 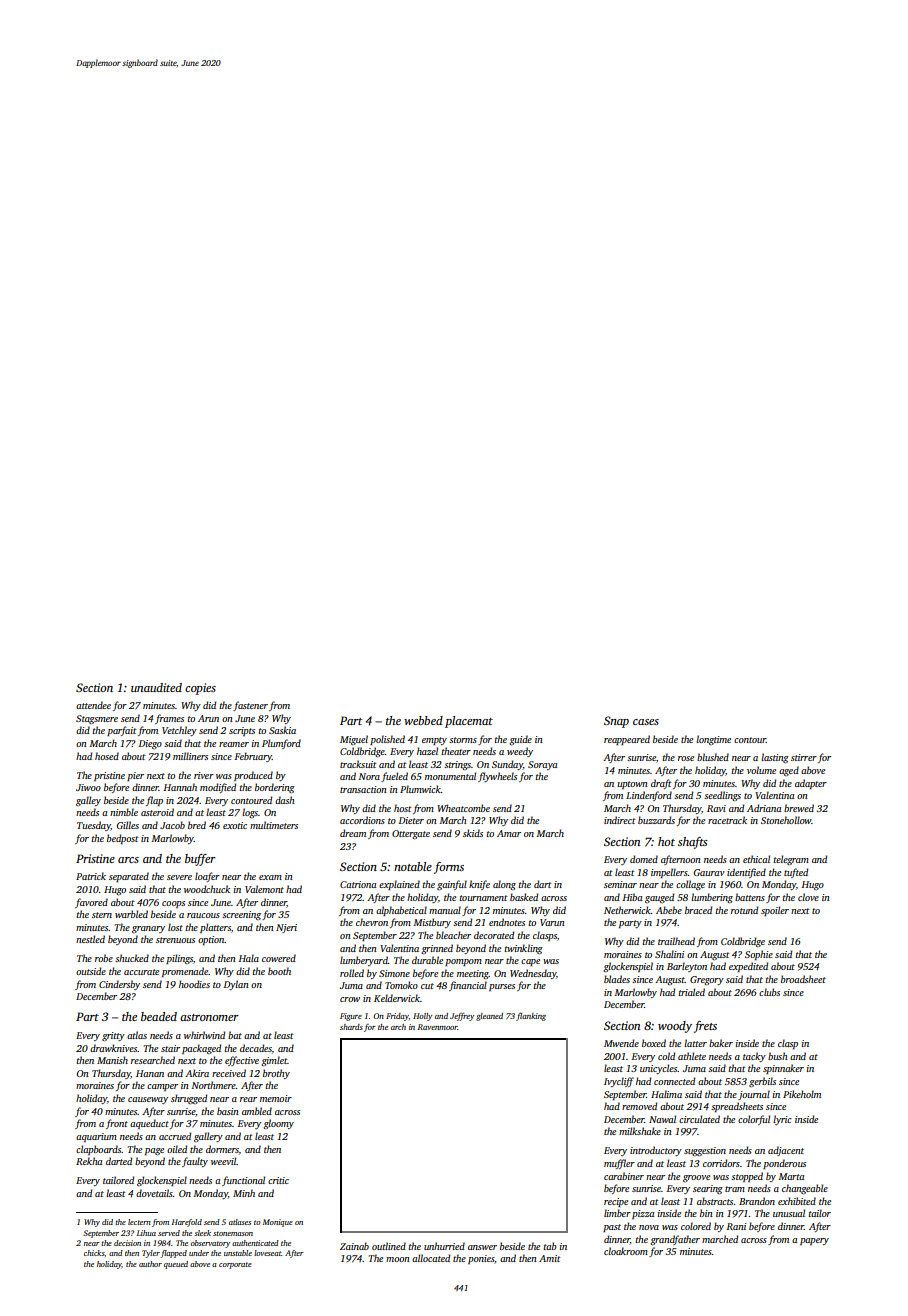 I want to click on cloakroom, so click(x=626, y=1251).
